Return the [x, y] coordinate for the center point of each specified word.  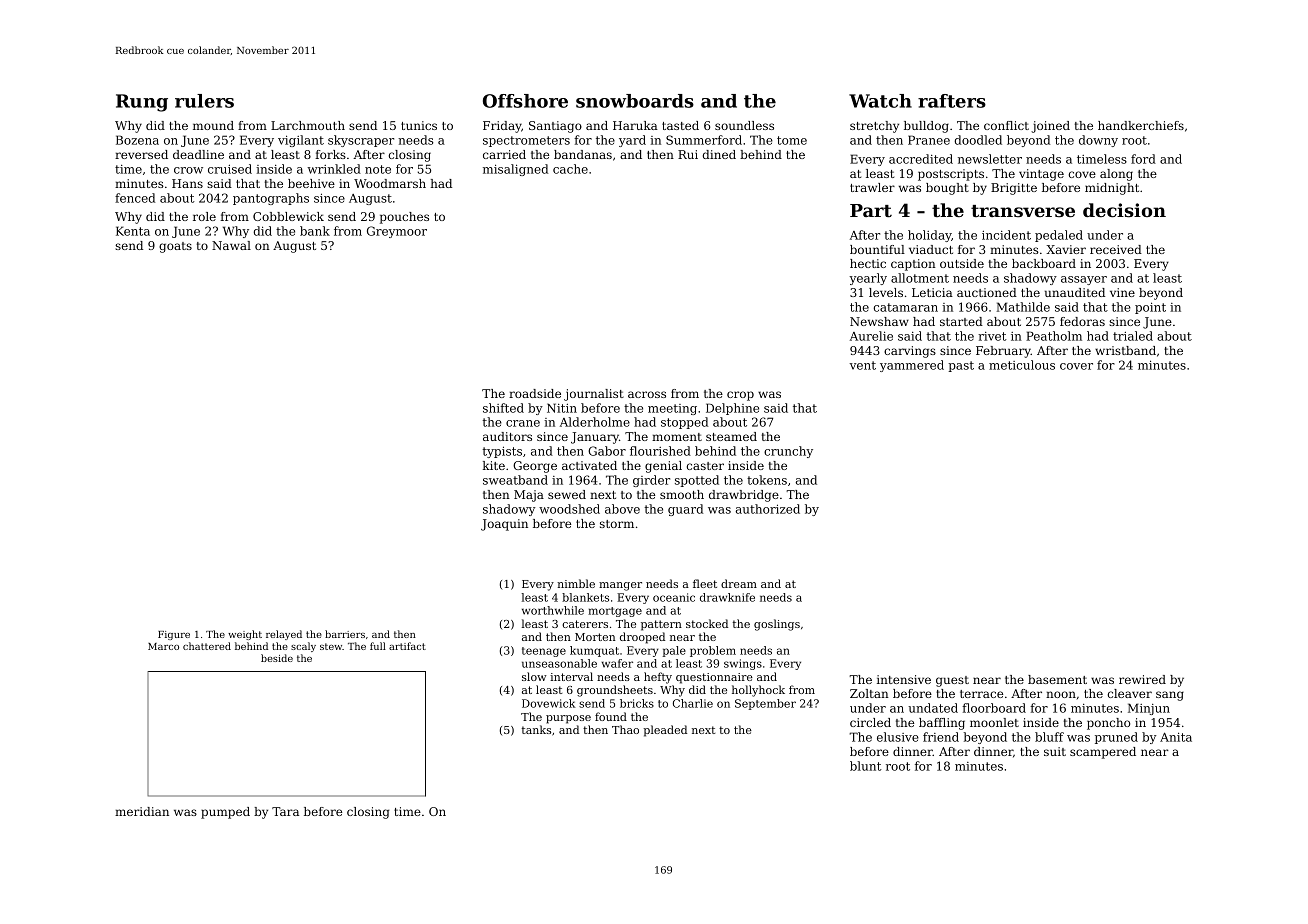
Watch [880, 101]
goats [175, 247]
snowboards [635, 101]
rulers [204, 101]
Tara [285, 811]
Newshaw [879, 321]
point [1150, 308]
